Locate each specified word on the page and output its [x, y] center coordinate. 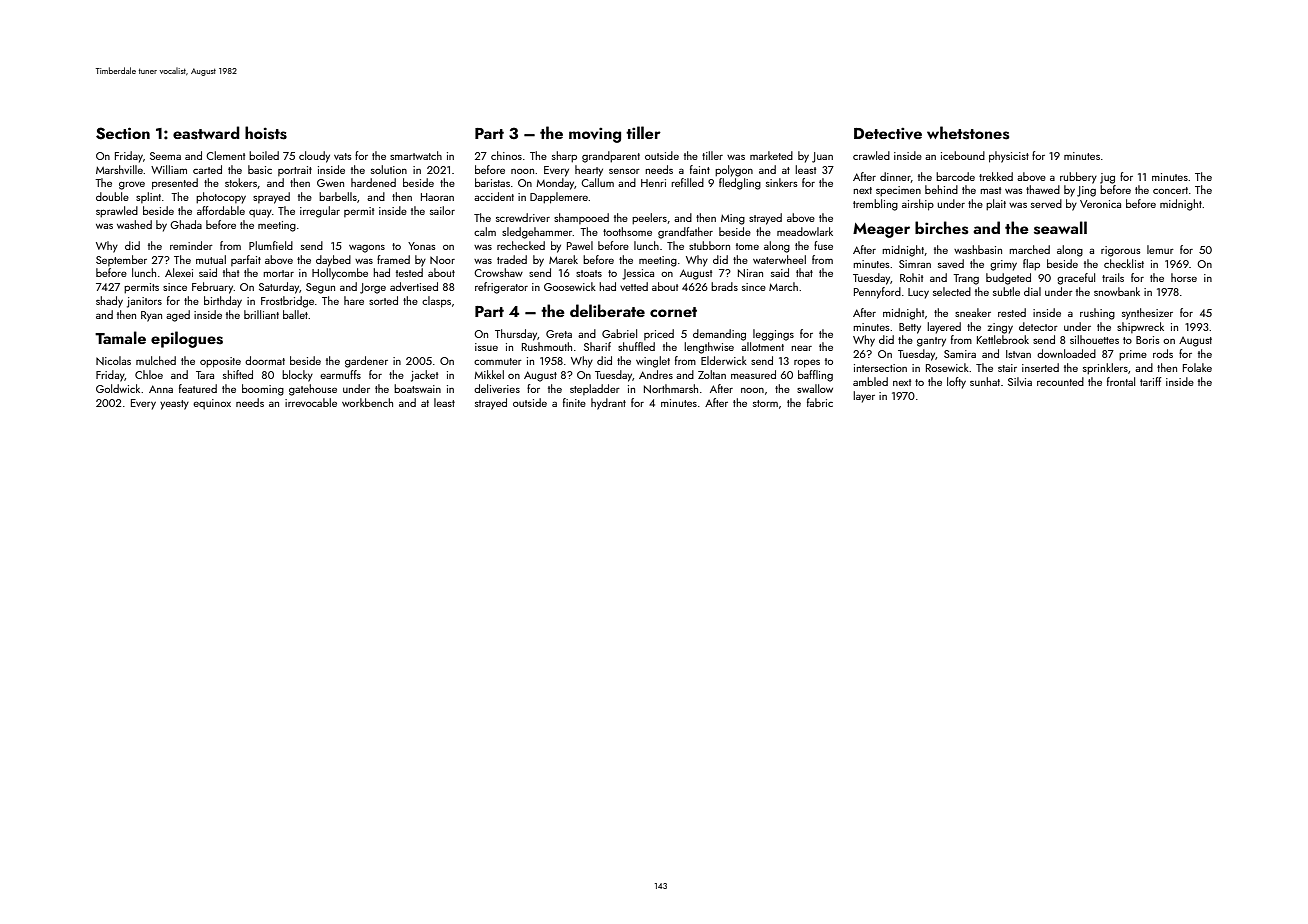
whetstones [968, 133]
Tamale [120, 337]
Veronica [1100, 204]
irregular [320, 212]
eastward [206, 133]
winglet [653, 362]
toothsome [627, 231]
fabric [820, 402]
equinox [212, 404]
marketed [771, 155]
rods [1163, 353]
